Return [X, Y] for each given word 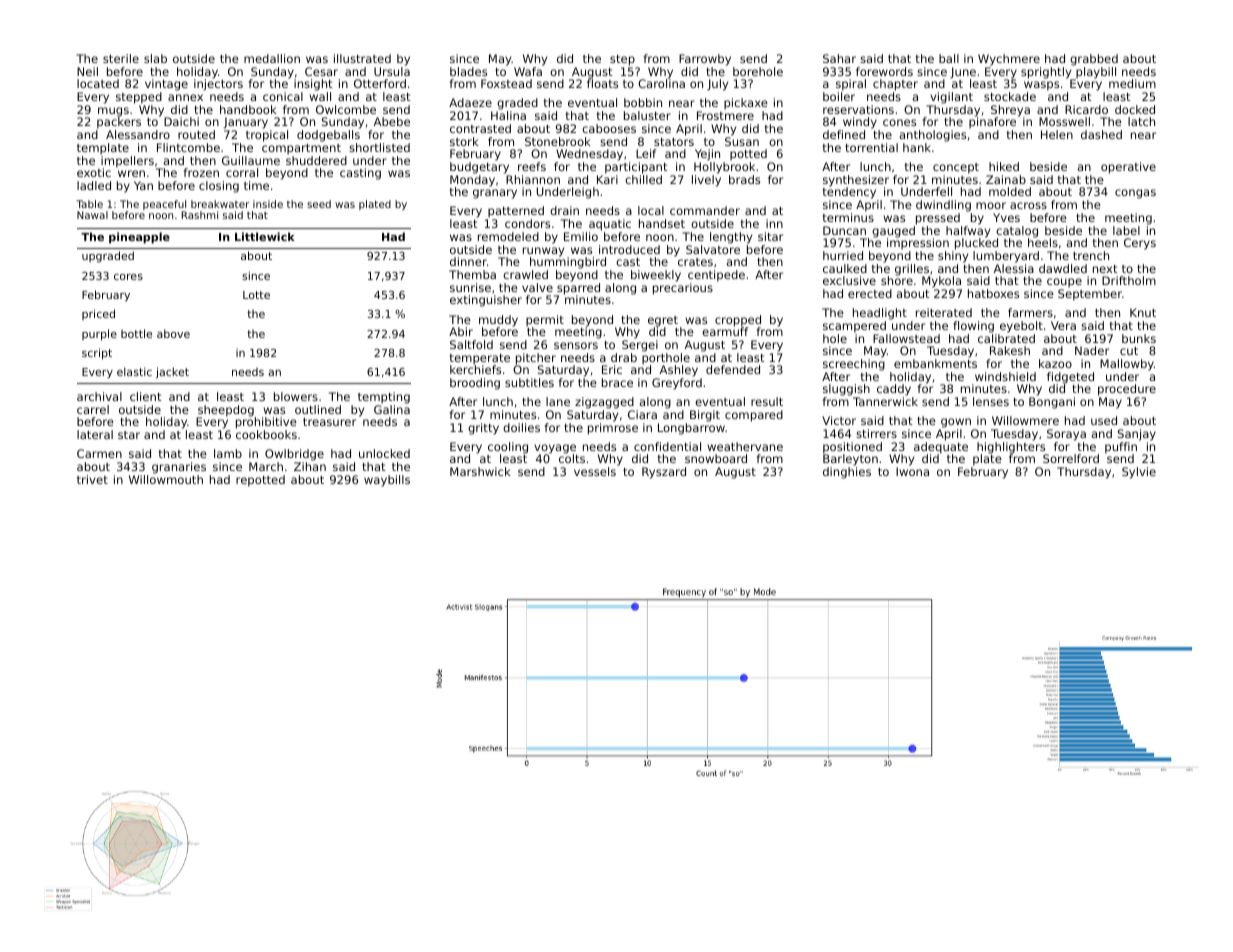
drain [564, 210]
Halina [508, 115]
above [173, 333]
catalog [1017, 232]
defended [733, 369]
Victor [839, 420]
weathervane [745, 446]
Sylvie [1139, 473]
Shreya [1010, 111]
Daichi [181, 121]
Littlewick [265, 236]
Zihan [310, 466]
